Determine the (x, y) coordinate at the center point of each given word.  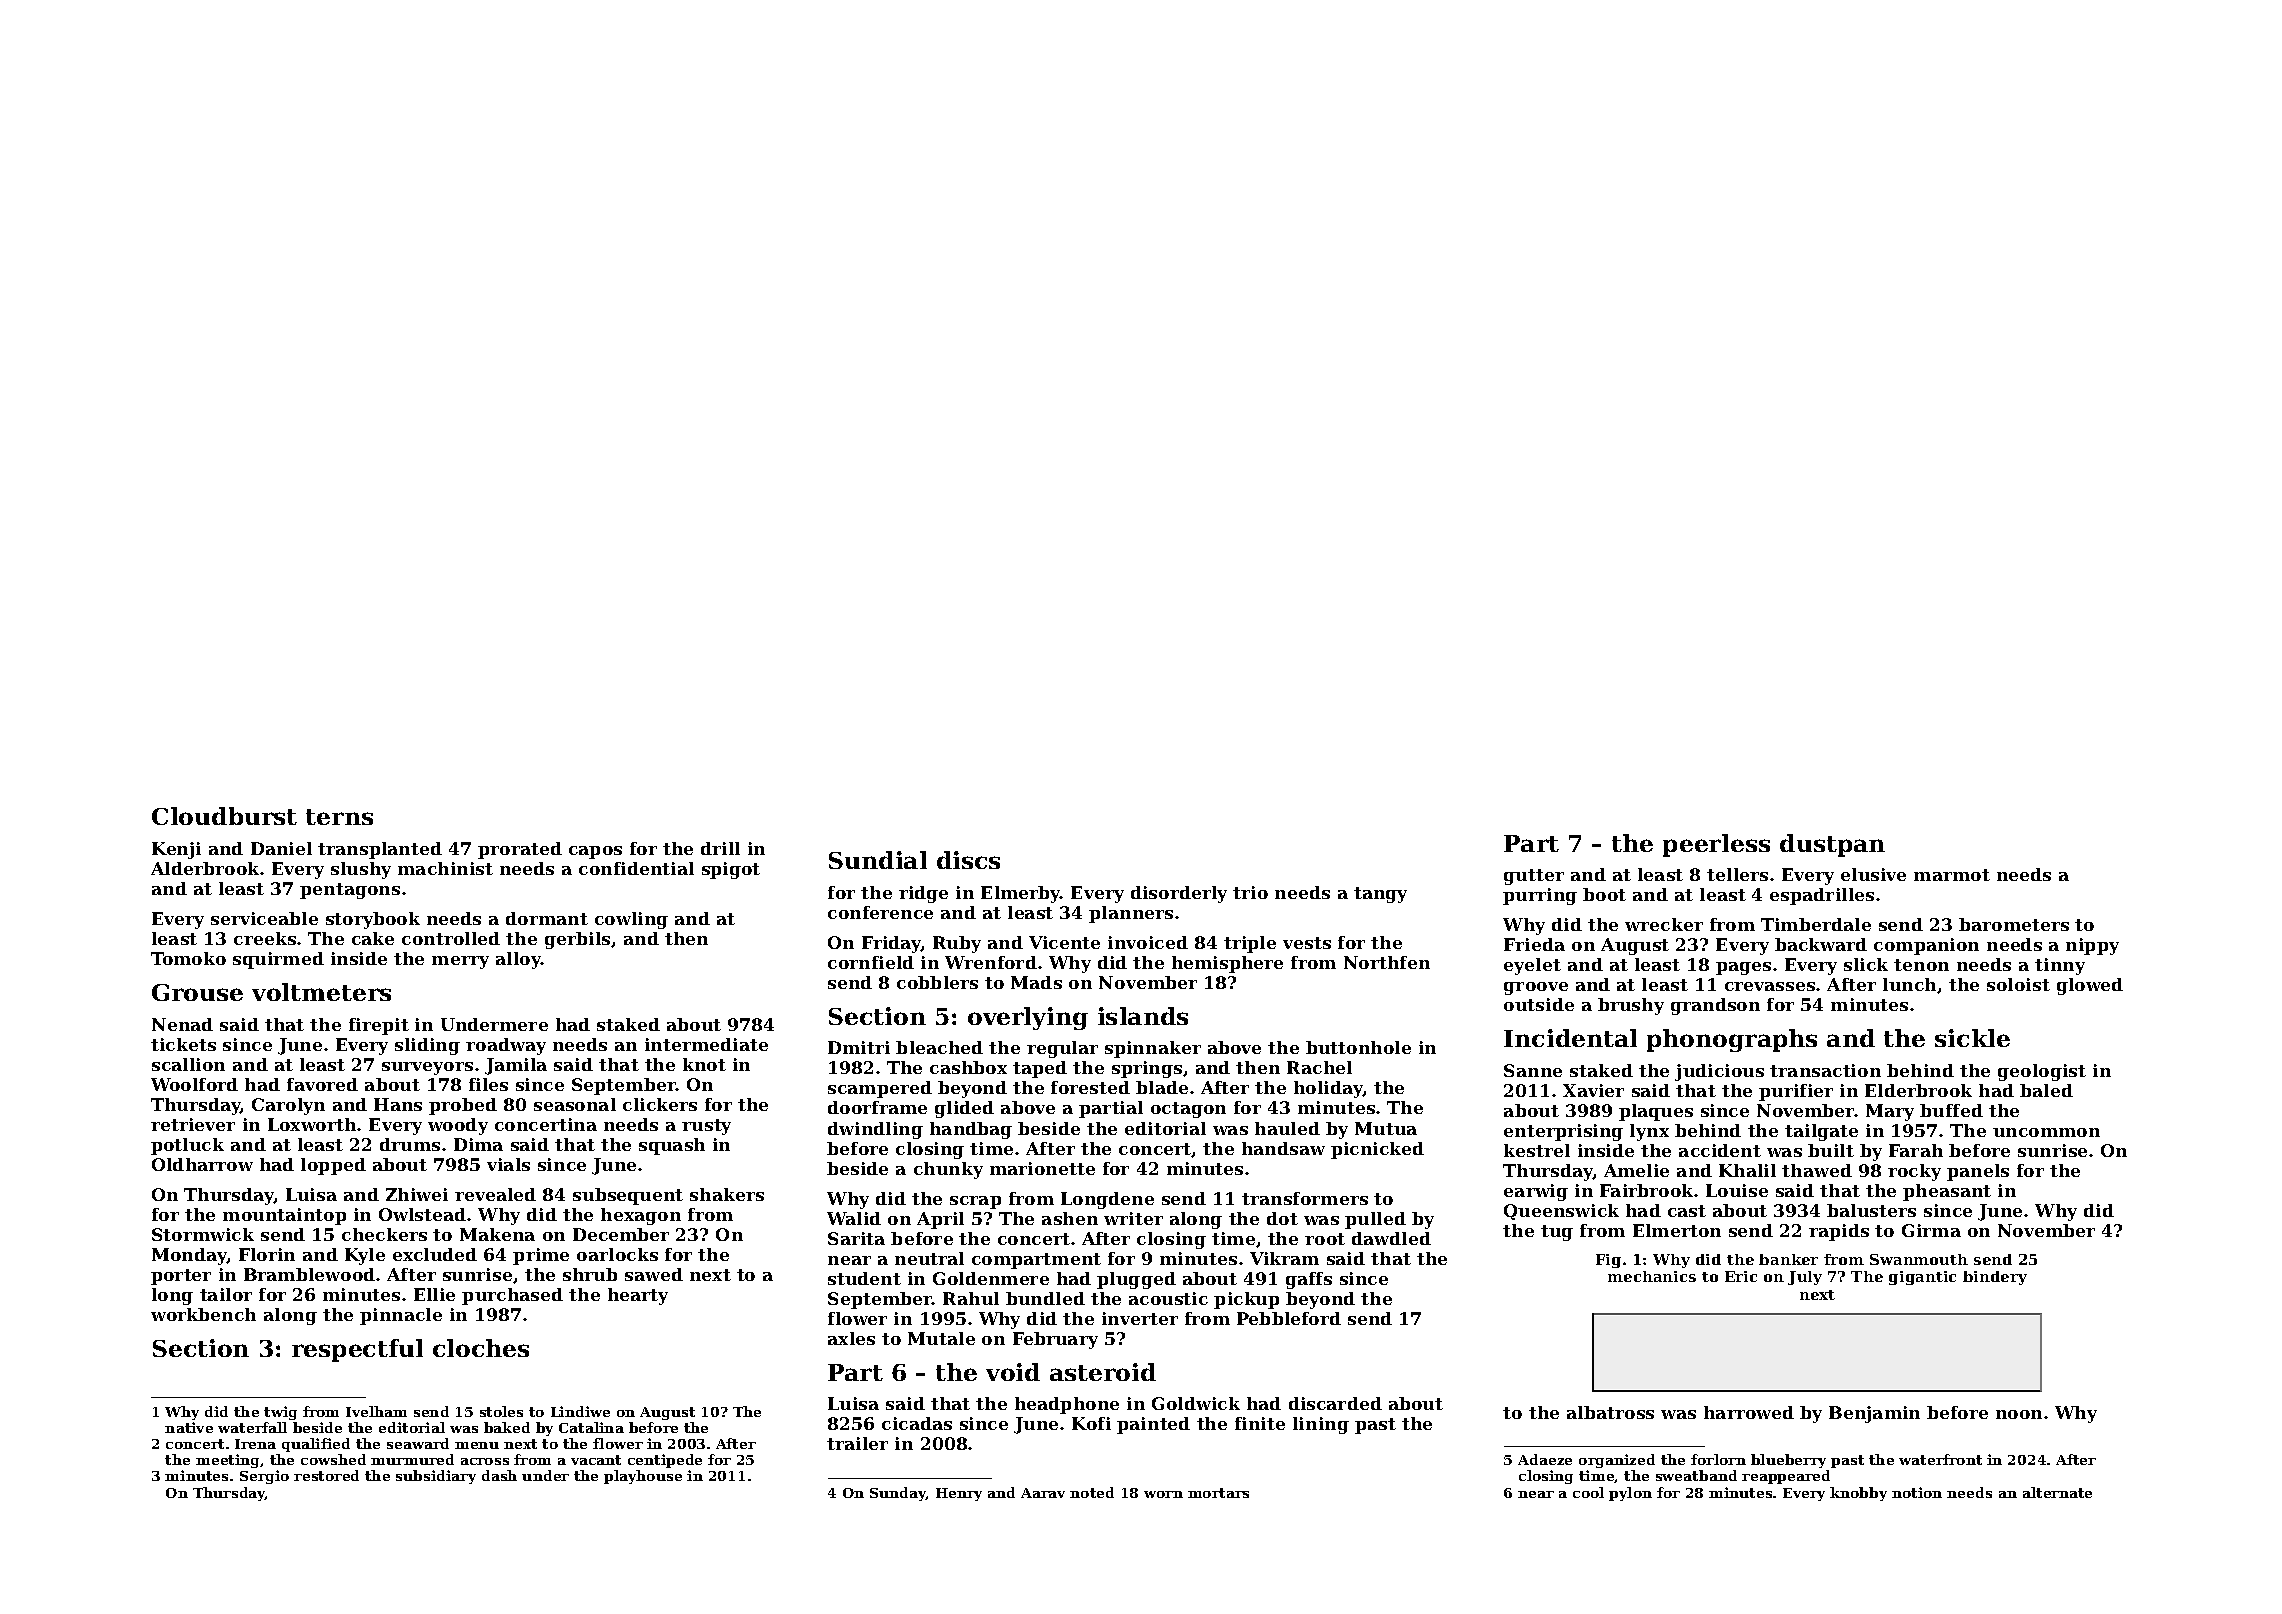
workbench (203, 1314)
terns (339, 817)
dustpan (1832, 845)
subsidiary (436, 1477)
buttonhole (1358, 1047)
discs (968, 860)
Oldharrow (202, 1164)
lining (1321, 1425)
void (1013, 1372)
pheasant (1947, 1192)
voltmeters (321, 992)
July (1805, 1278)
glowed (2090, 986)
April (940, 1220)
